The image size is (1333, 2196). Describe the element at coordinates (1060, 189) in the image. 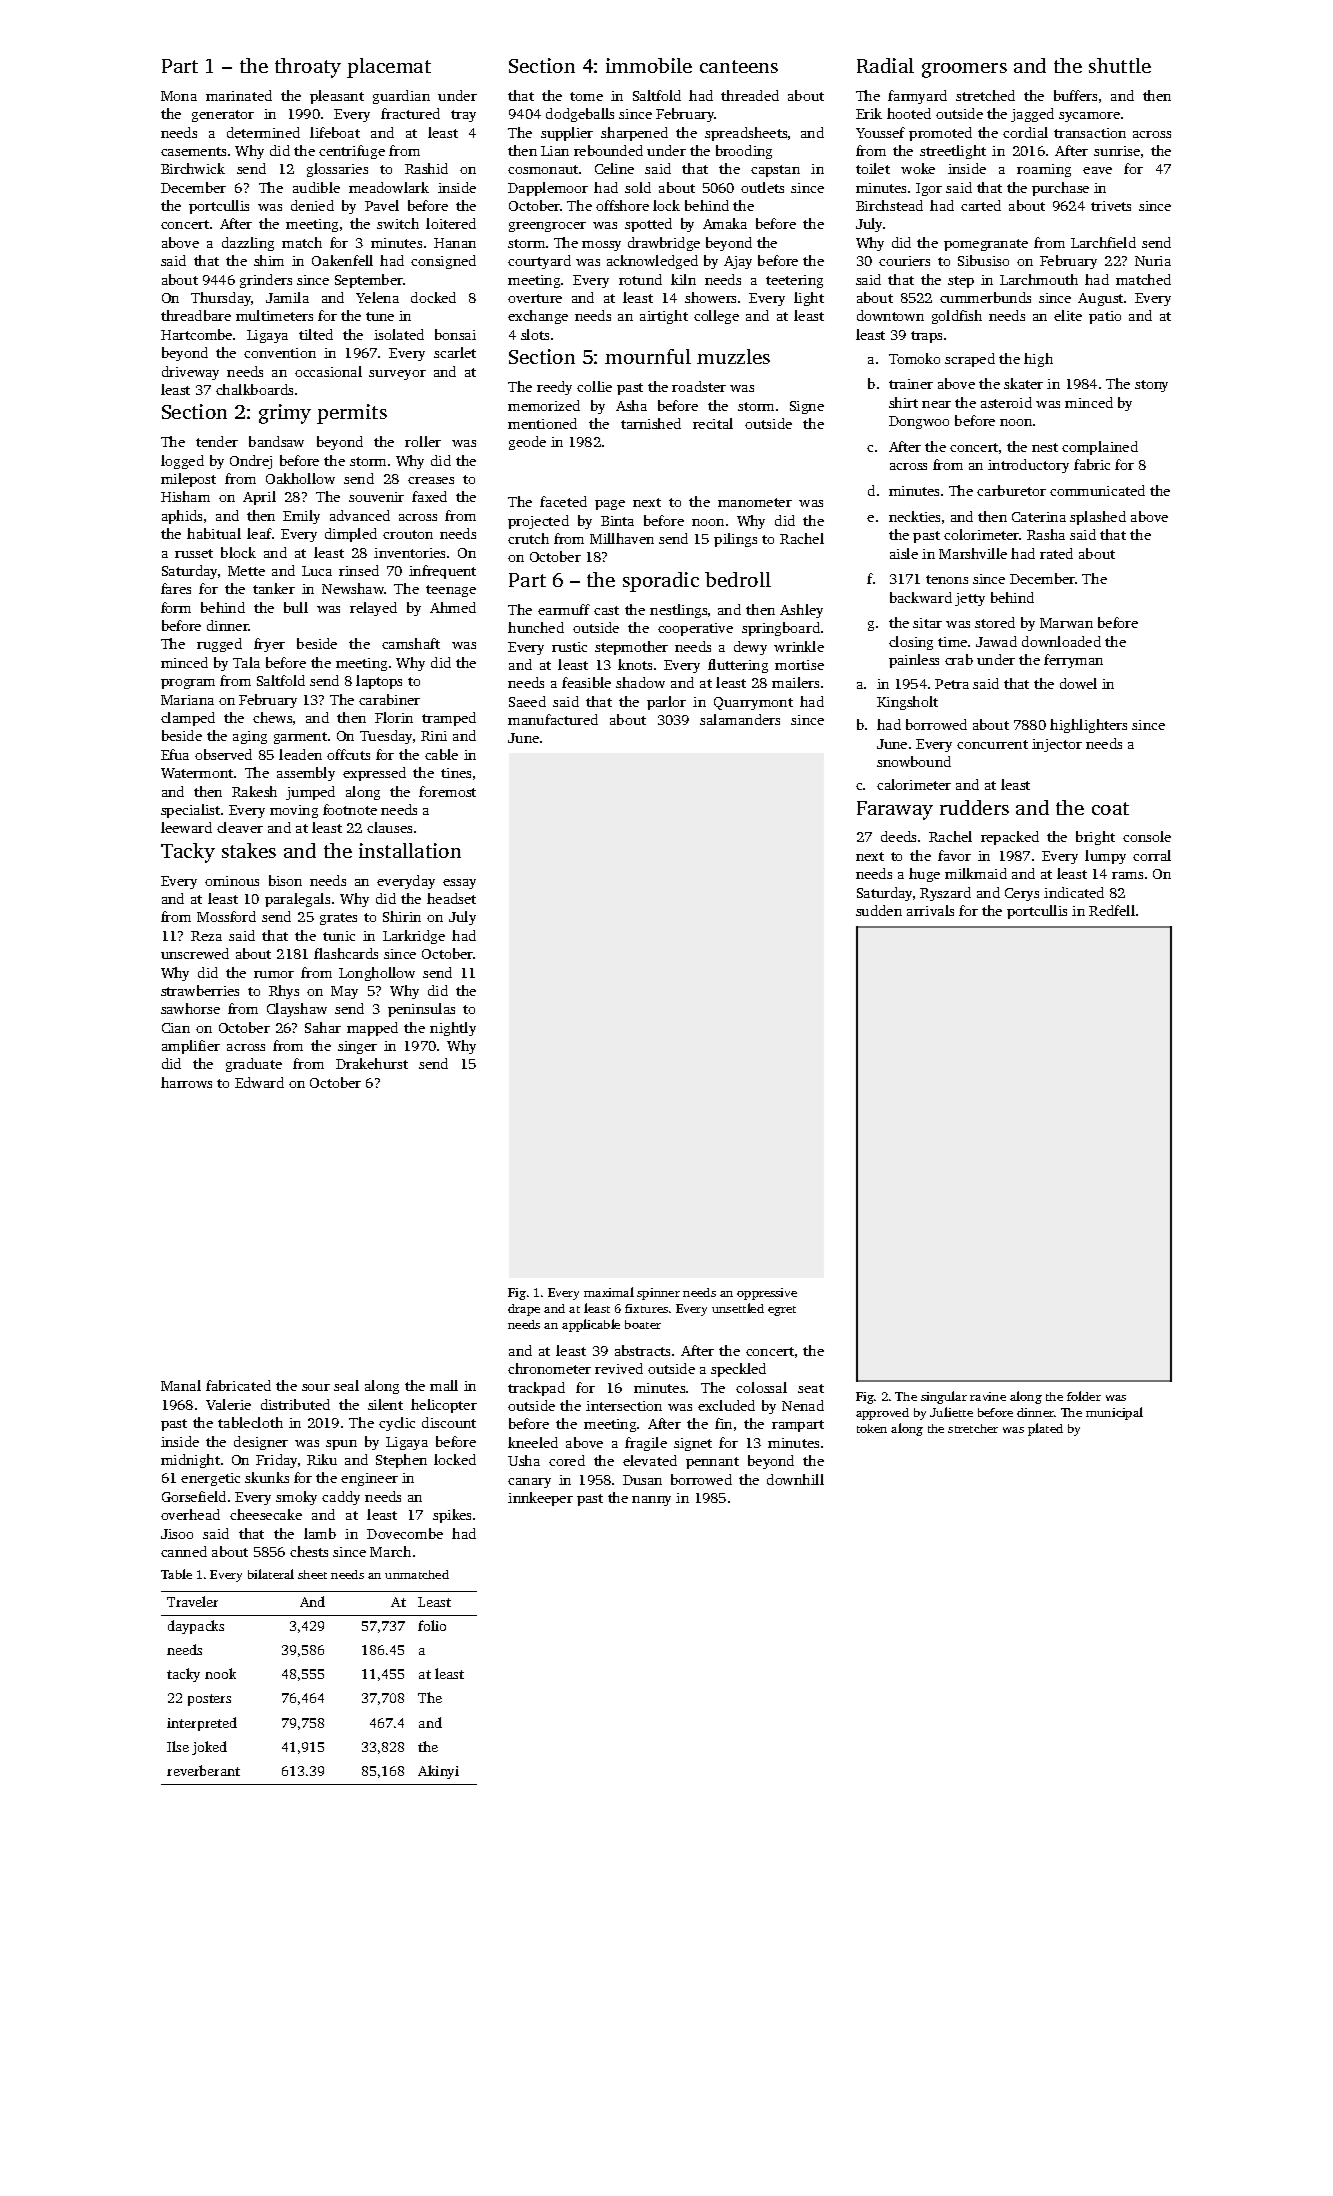

I see `purchase` at that location.
